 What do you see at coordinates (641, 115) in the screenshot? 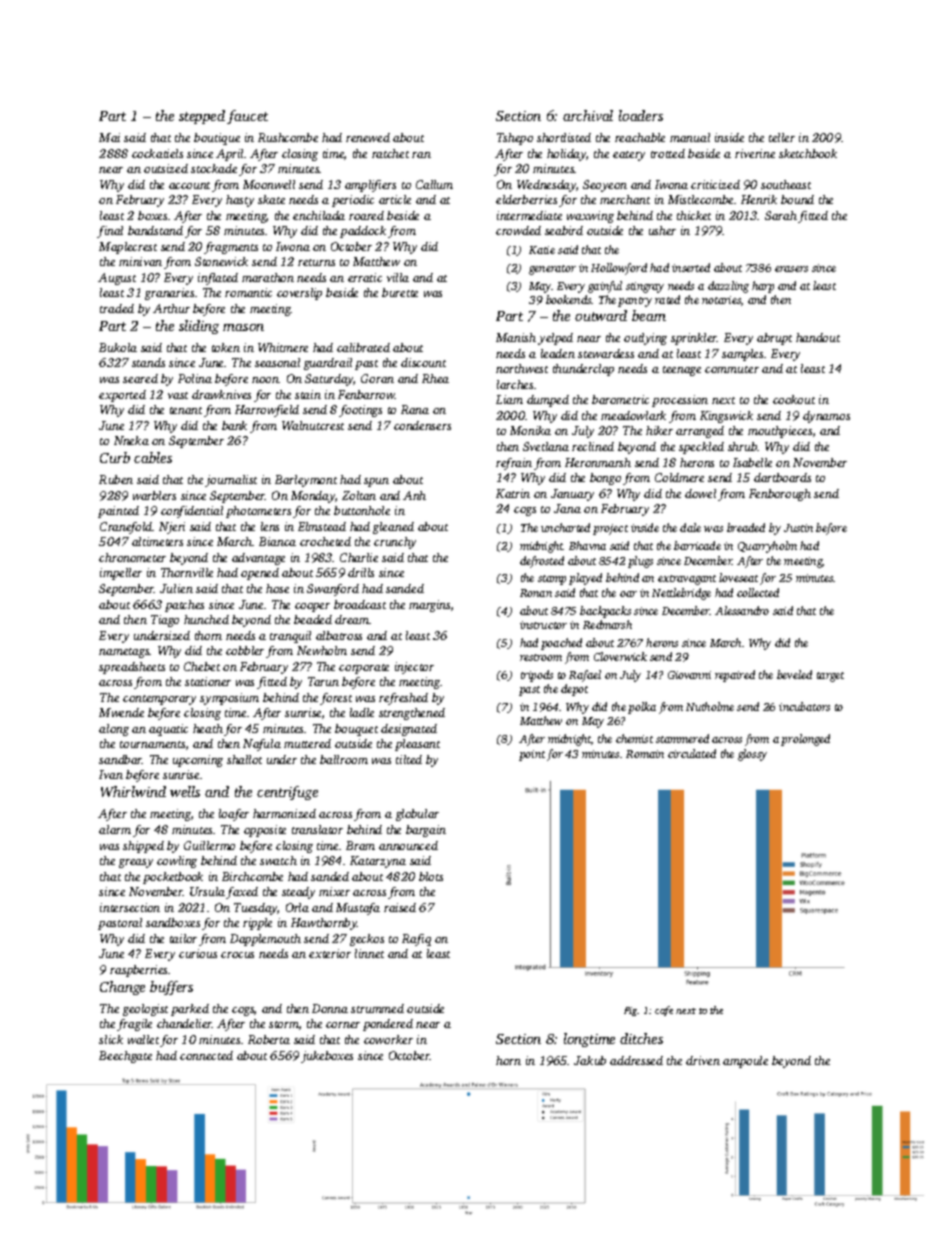
I see `loaders` at bounding box center [641, 115].
